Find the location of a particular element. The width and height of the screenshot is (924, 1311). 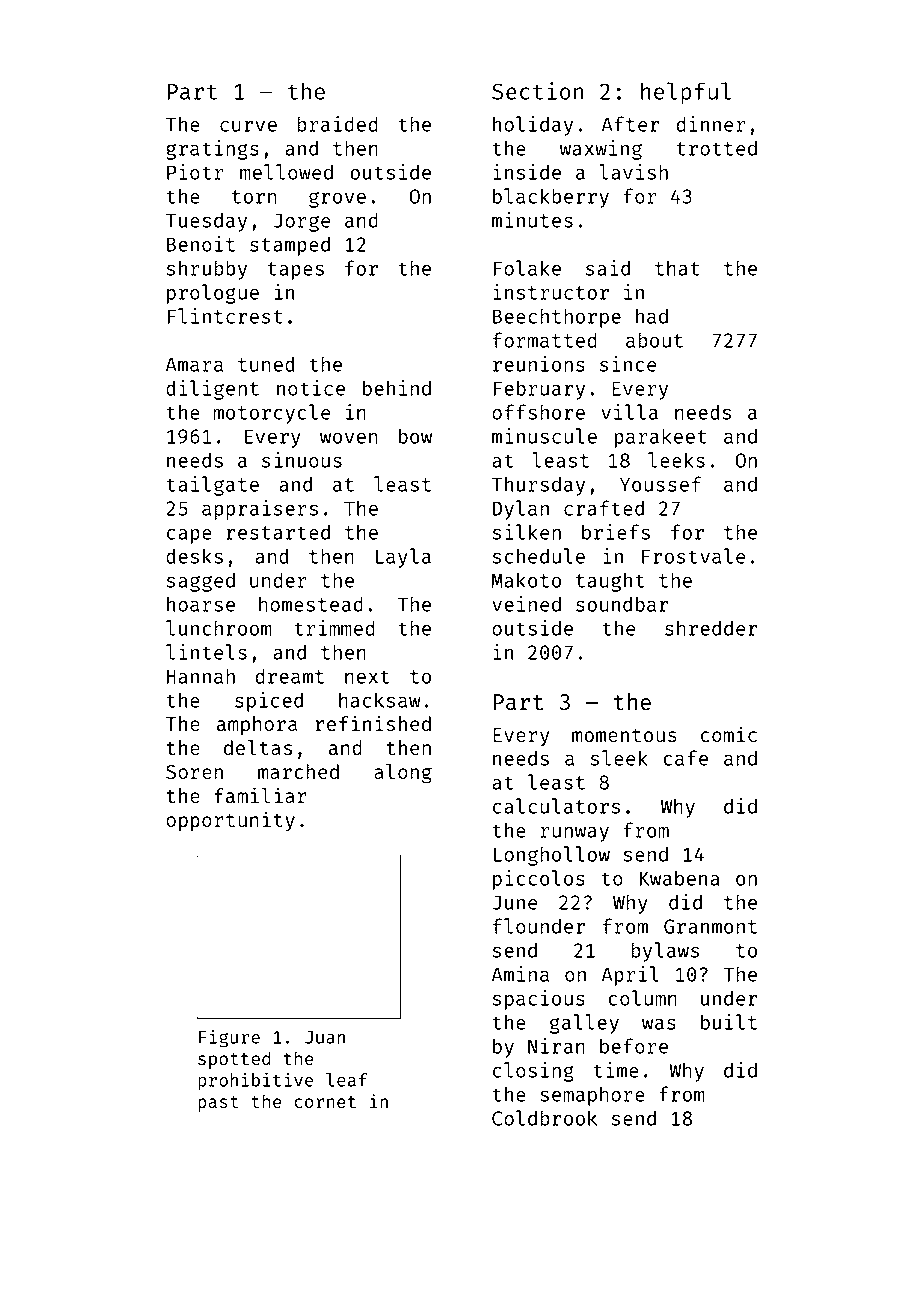

Thursday is located at coordinates (538, 486).
